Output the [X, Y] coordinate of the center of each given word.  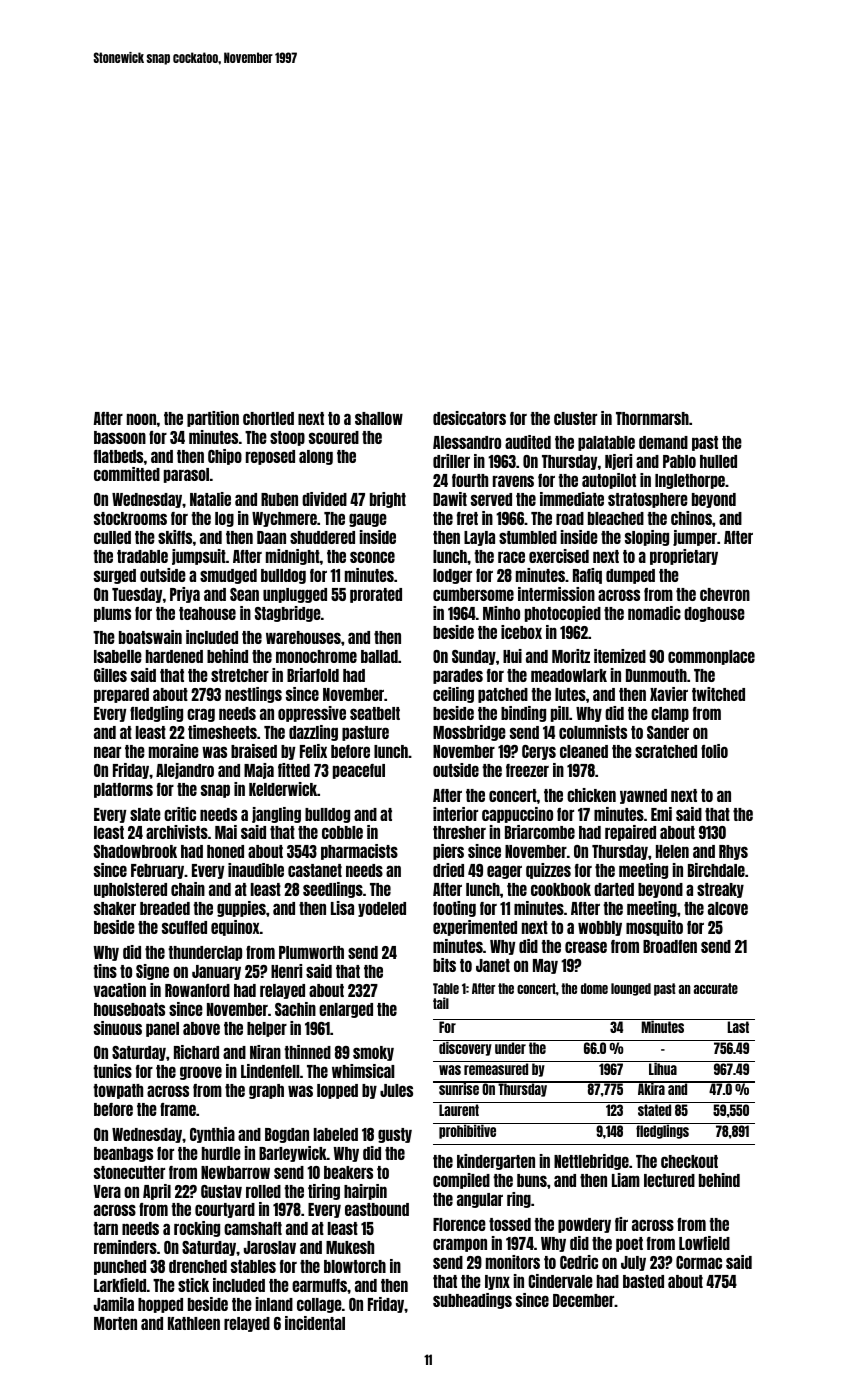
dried [448, 870]
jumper [695, 538]
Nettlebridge [591, 1162]
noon [141, 419]
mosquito [654, 928]
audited [528, 442]
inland [274, 1304]
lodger [452, 576]
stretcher [240, 675]
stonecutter [129, 1172]
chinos [691, 518]
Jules [396, 1090]
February [158, 871]
